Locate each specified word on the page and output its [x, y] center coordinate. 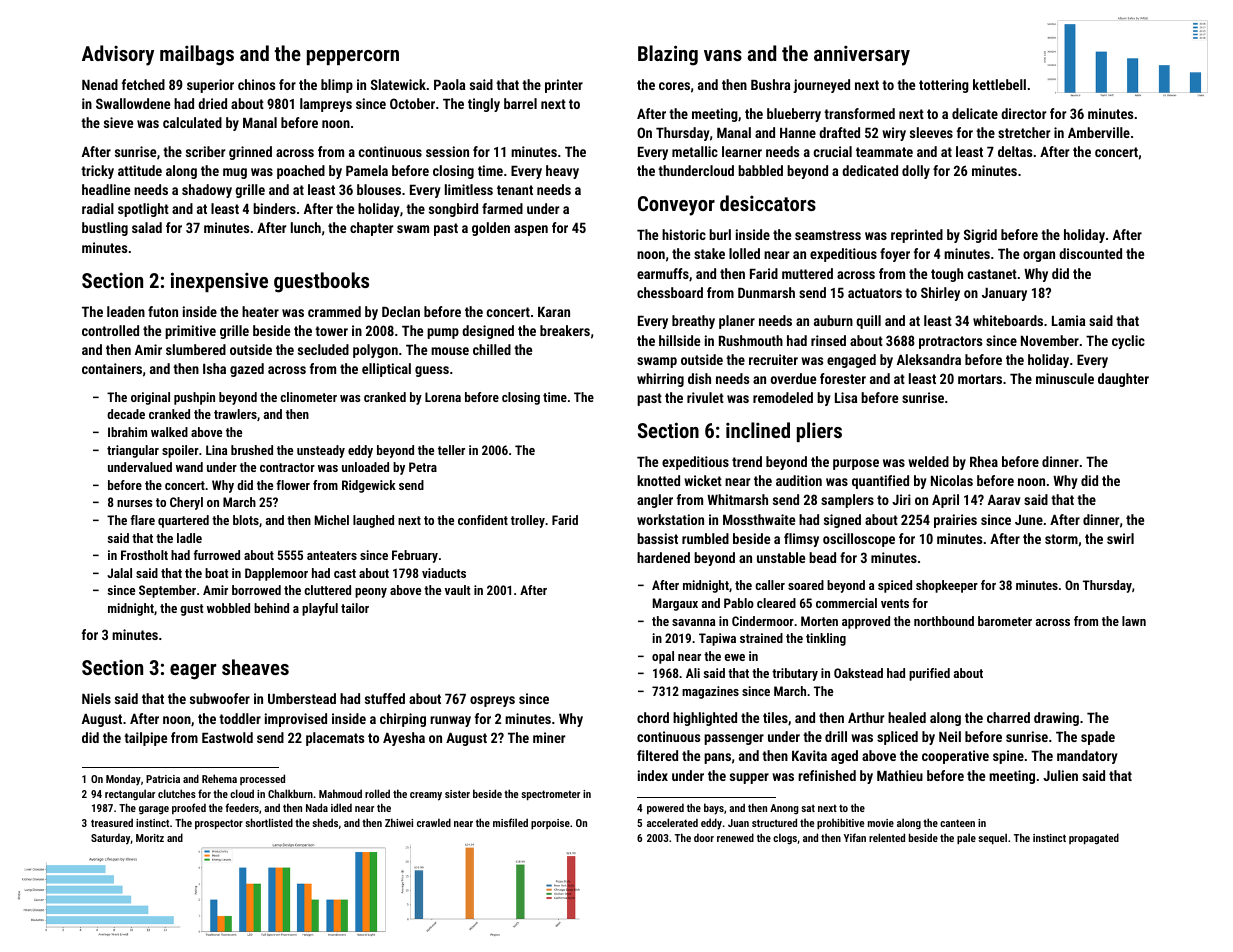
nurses [134, 503]
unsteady [321, 451]
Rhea [984, 461]
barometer [1005, 621]
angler [655, 501]
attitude [140, 170]
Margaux [675, 604]
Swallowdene [133, 103]
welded [928, 461]
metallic [695, 151]
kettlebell [999, 84]
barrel [520, 103]
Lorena [443, 397]
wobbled [228, 608]
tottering [944, 86]
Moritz [150, 838]
